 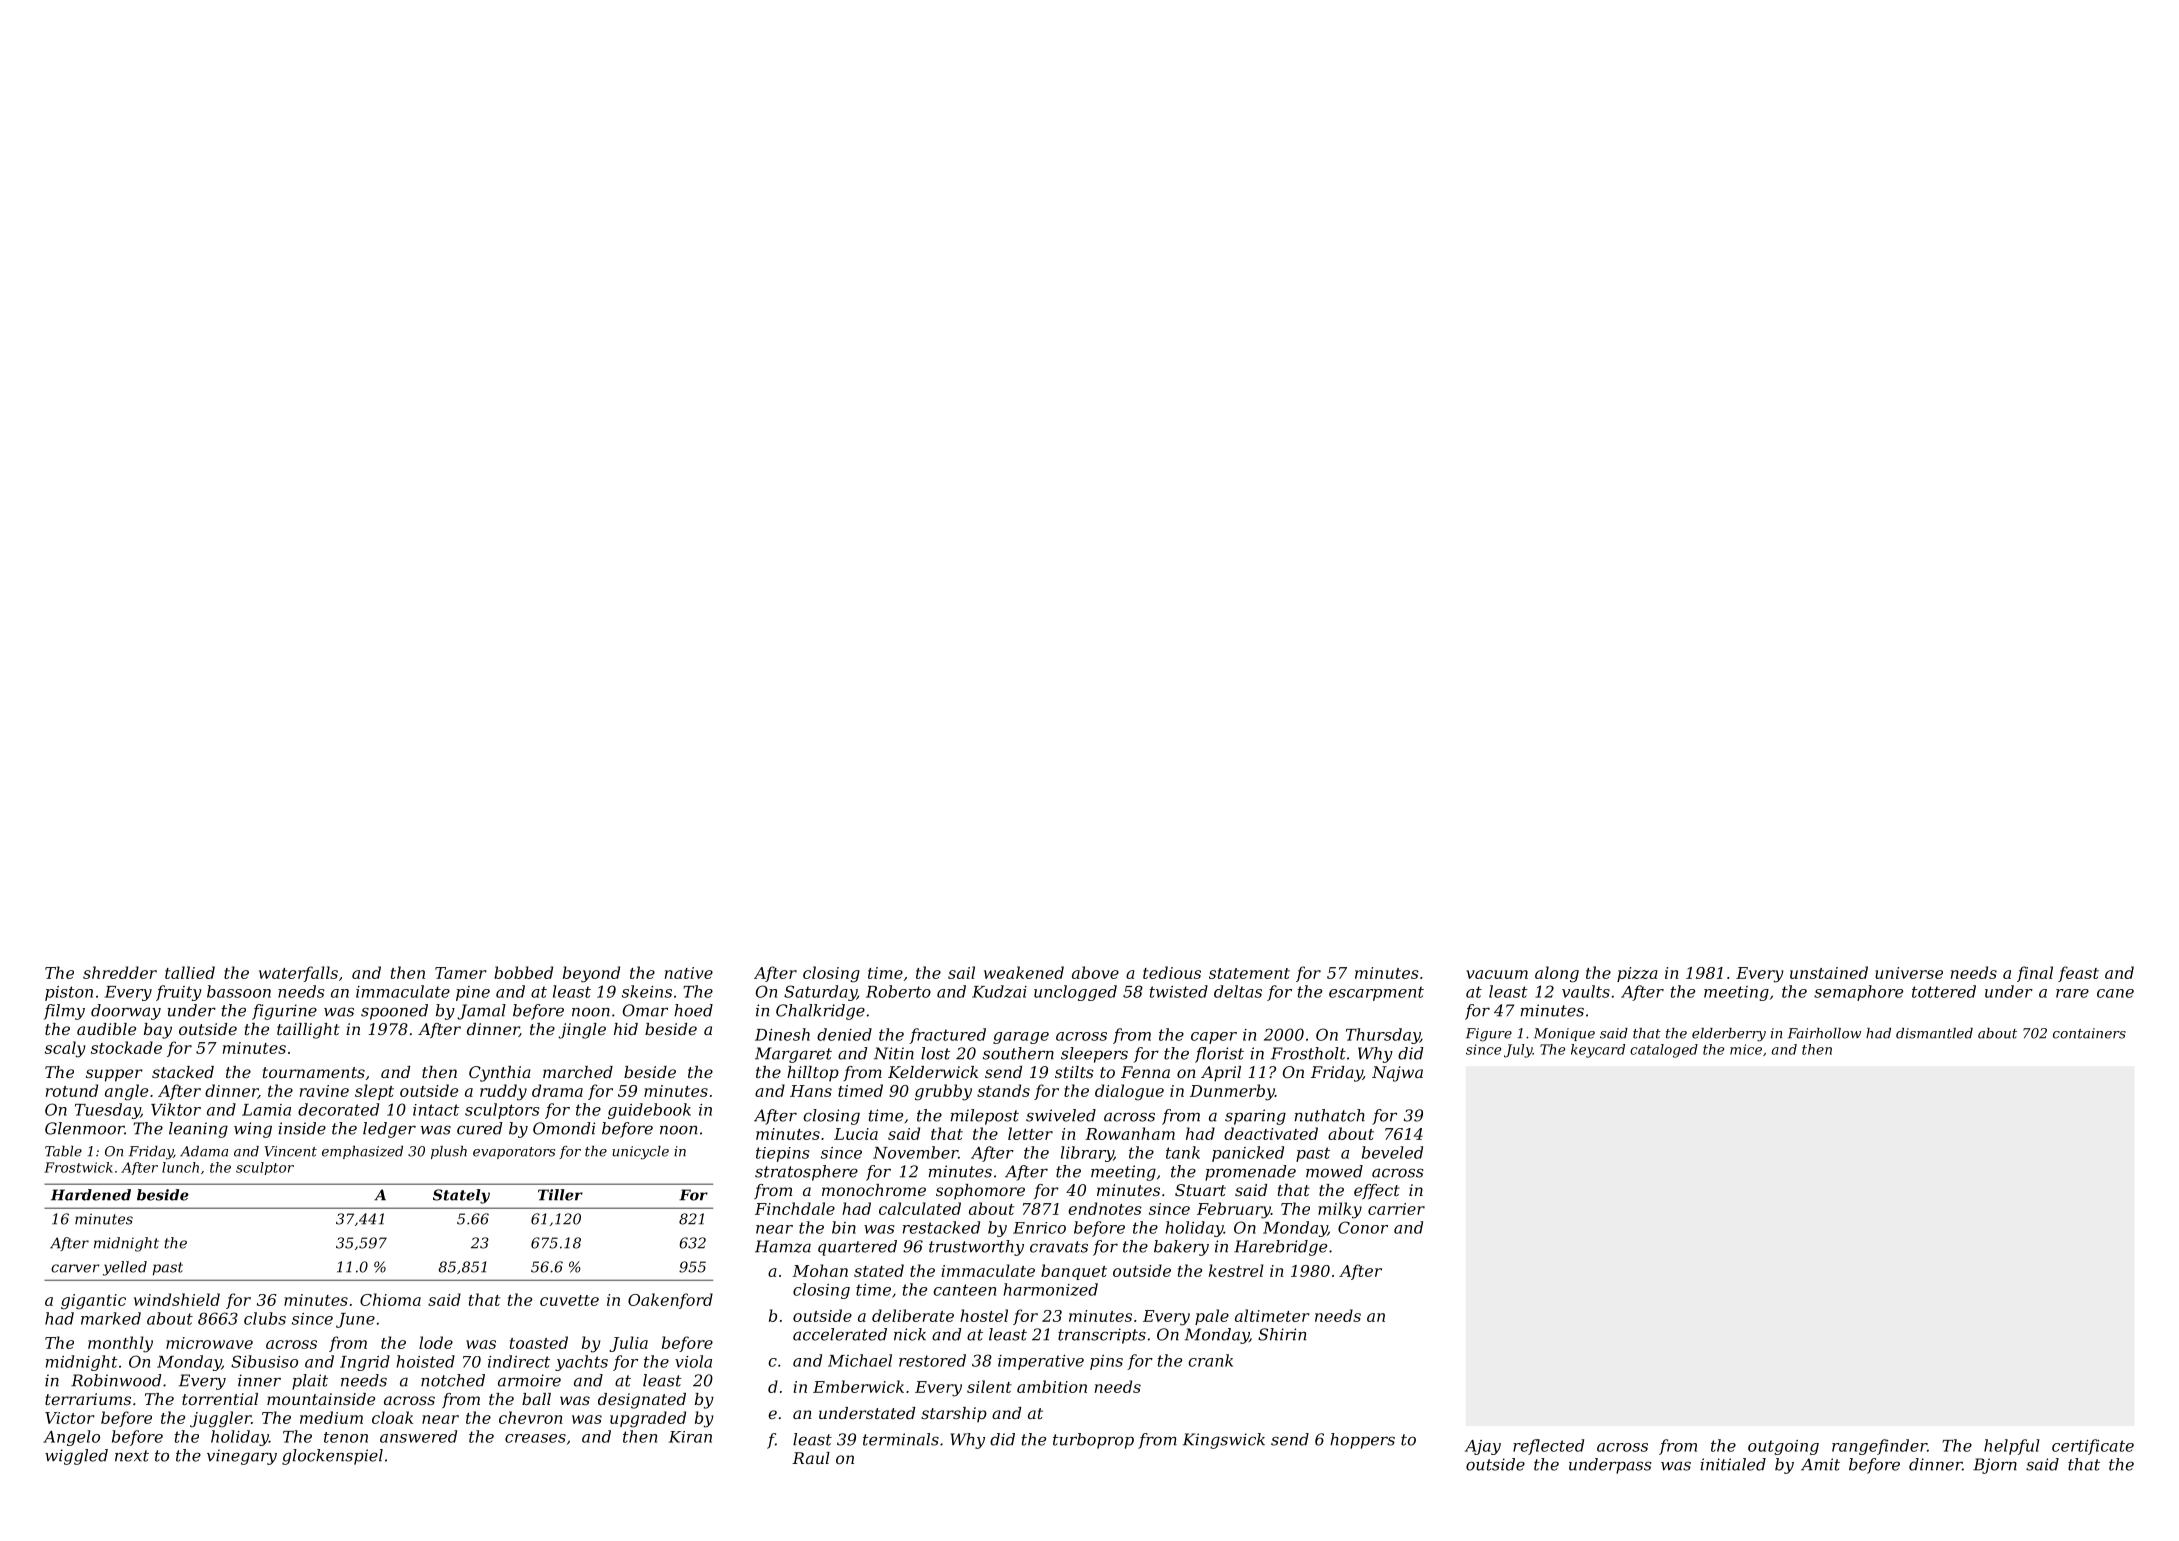 What do you see at coordinates (1392, 1152) in the screenshot?
I see `beveled` at bounding box center [1392, 1152].
